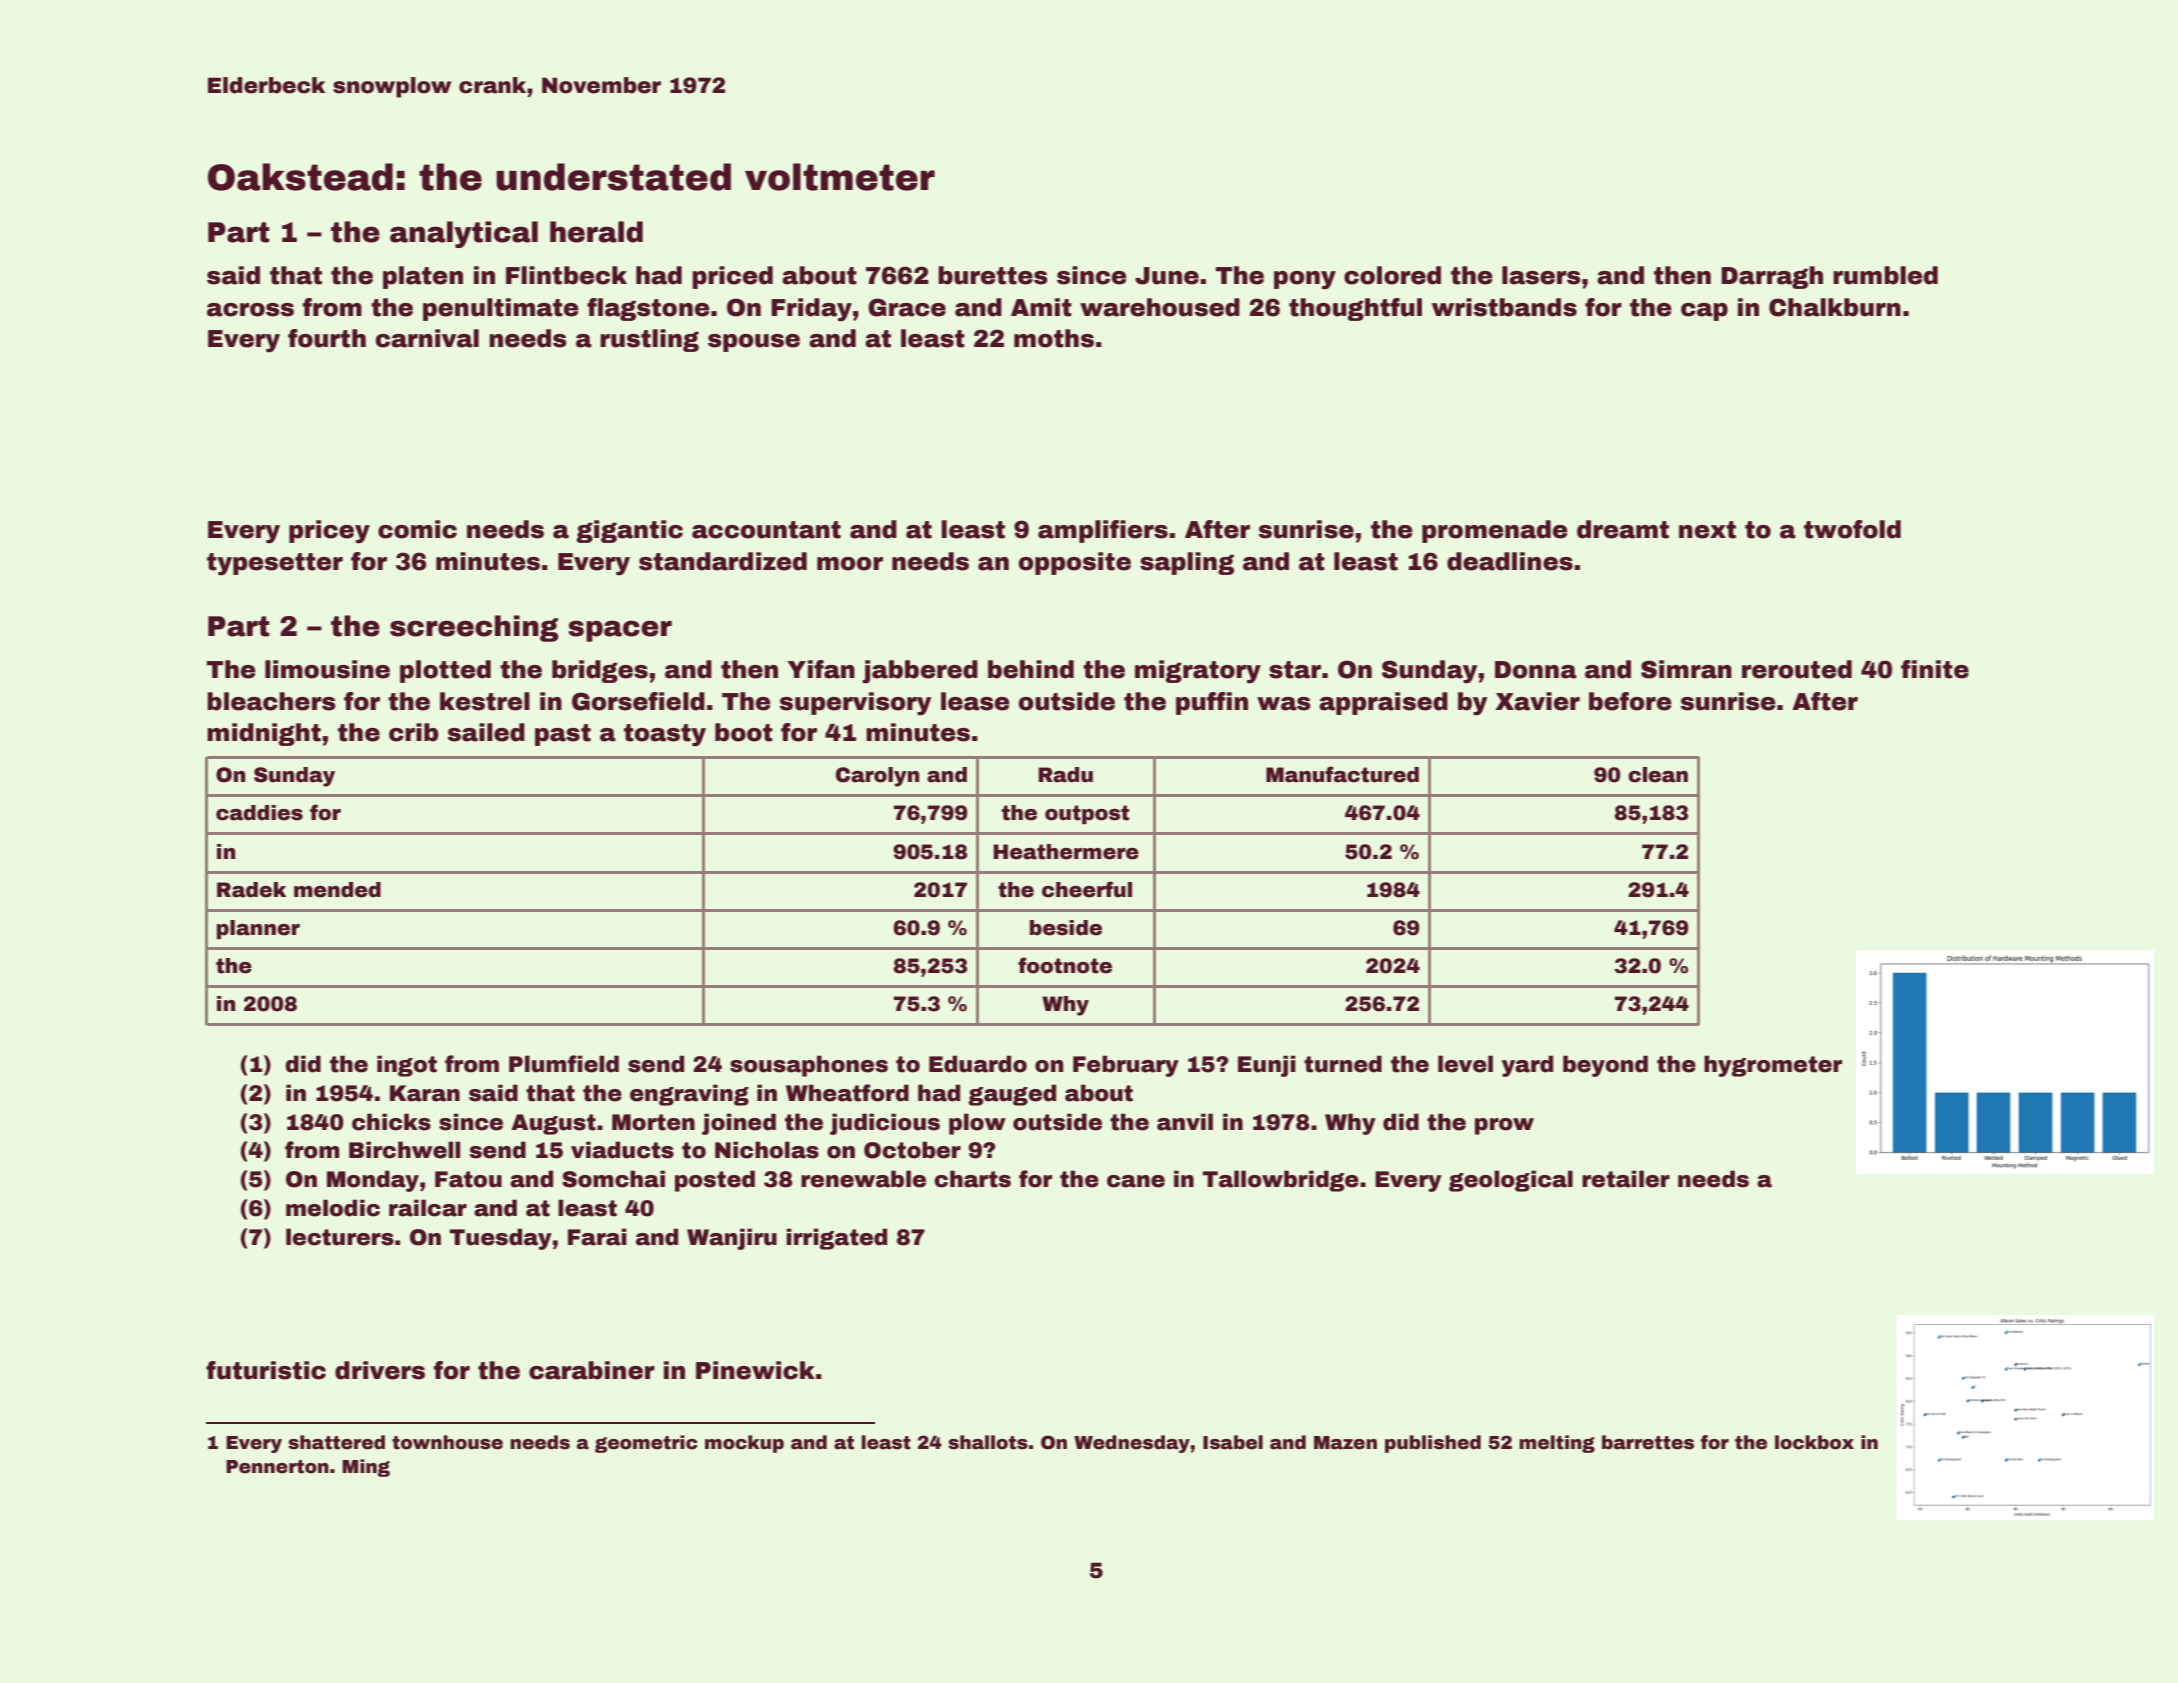  What do you see at coordinates (613, 1179) in the screenshot?
I see `Somchai` at bounding box center [613, 1179].
